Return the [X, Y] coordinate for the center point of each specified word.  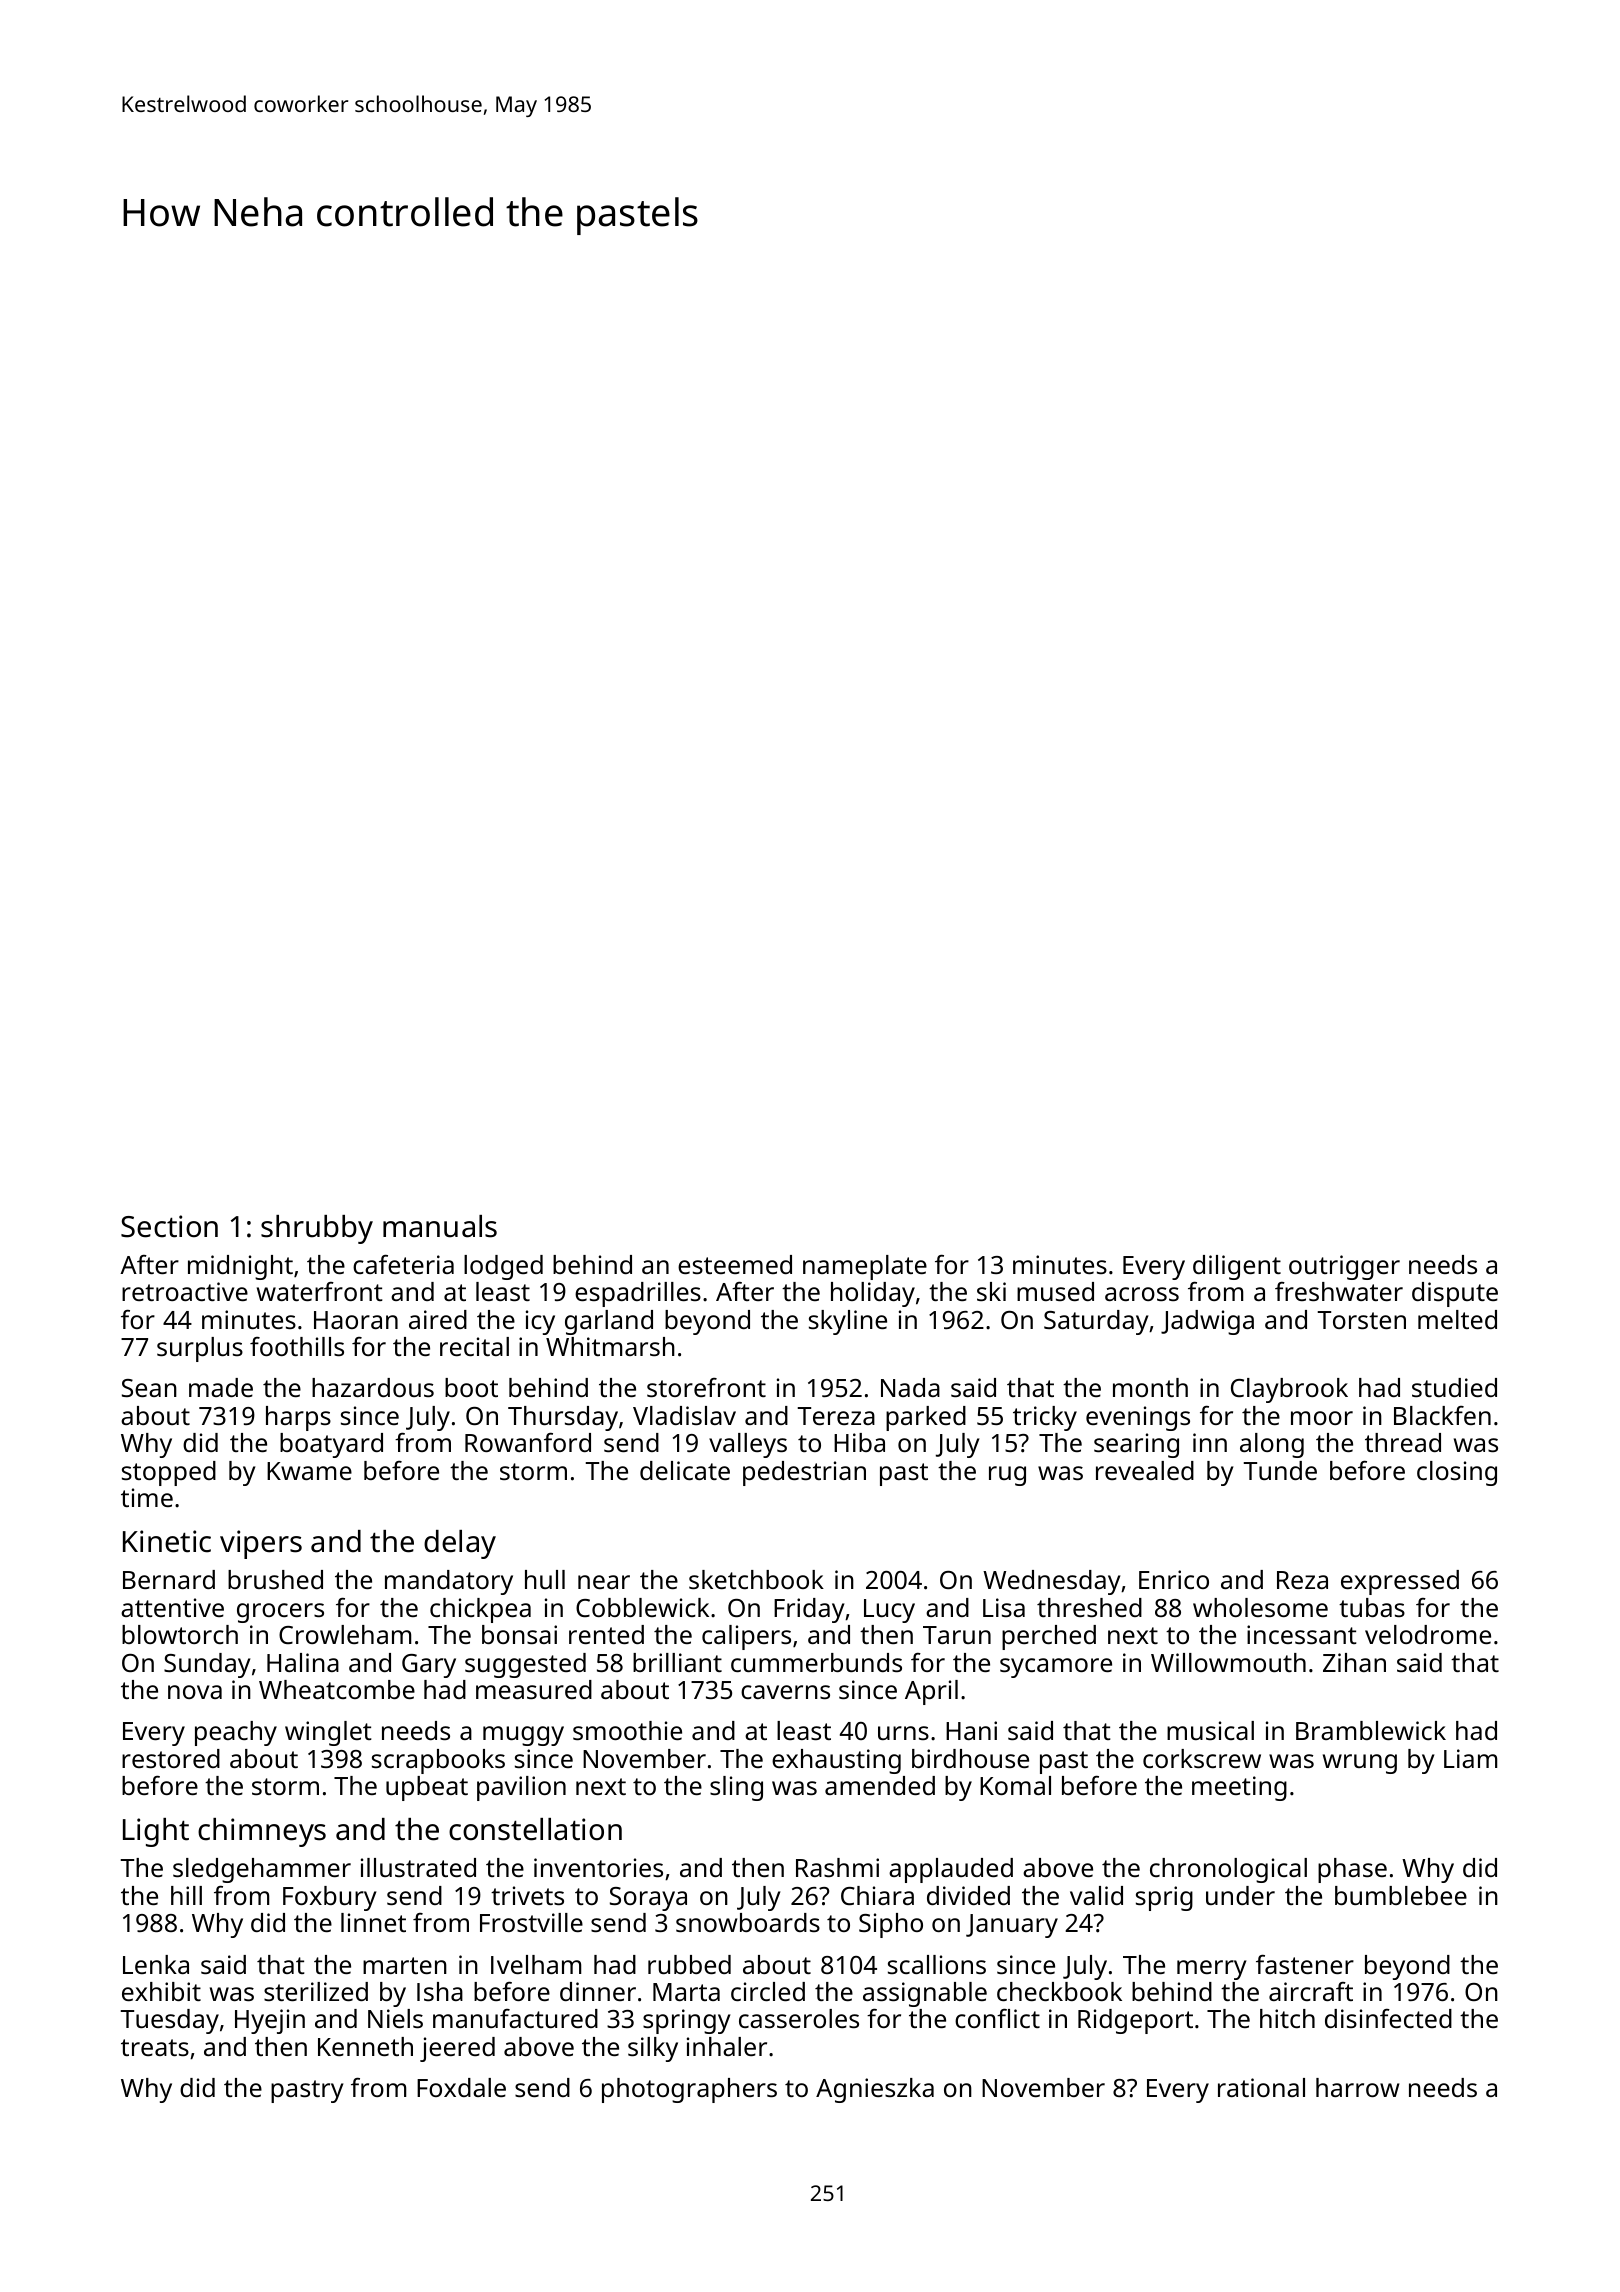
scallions [937, 1964]
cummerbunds [816, 1662]
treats [155, 2047]
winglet [328, 1733]
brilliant [677, 1662]
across [1142, 1294]
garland [609, 1322]
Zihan [1354, 1662]
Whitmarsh [610, 1346]
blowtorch [180, 1634]
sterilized [316, 1991]
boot [471, 1387]
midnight [240, 1267]
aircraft [1311, 1991]
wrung [1360, 1764]
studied [1454, 1387]
